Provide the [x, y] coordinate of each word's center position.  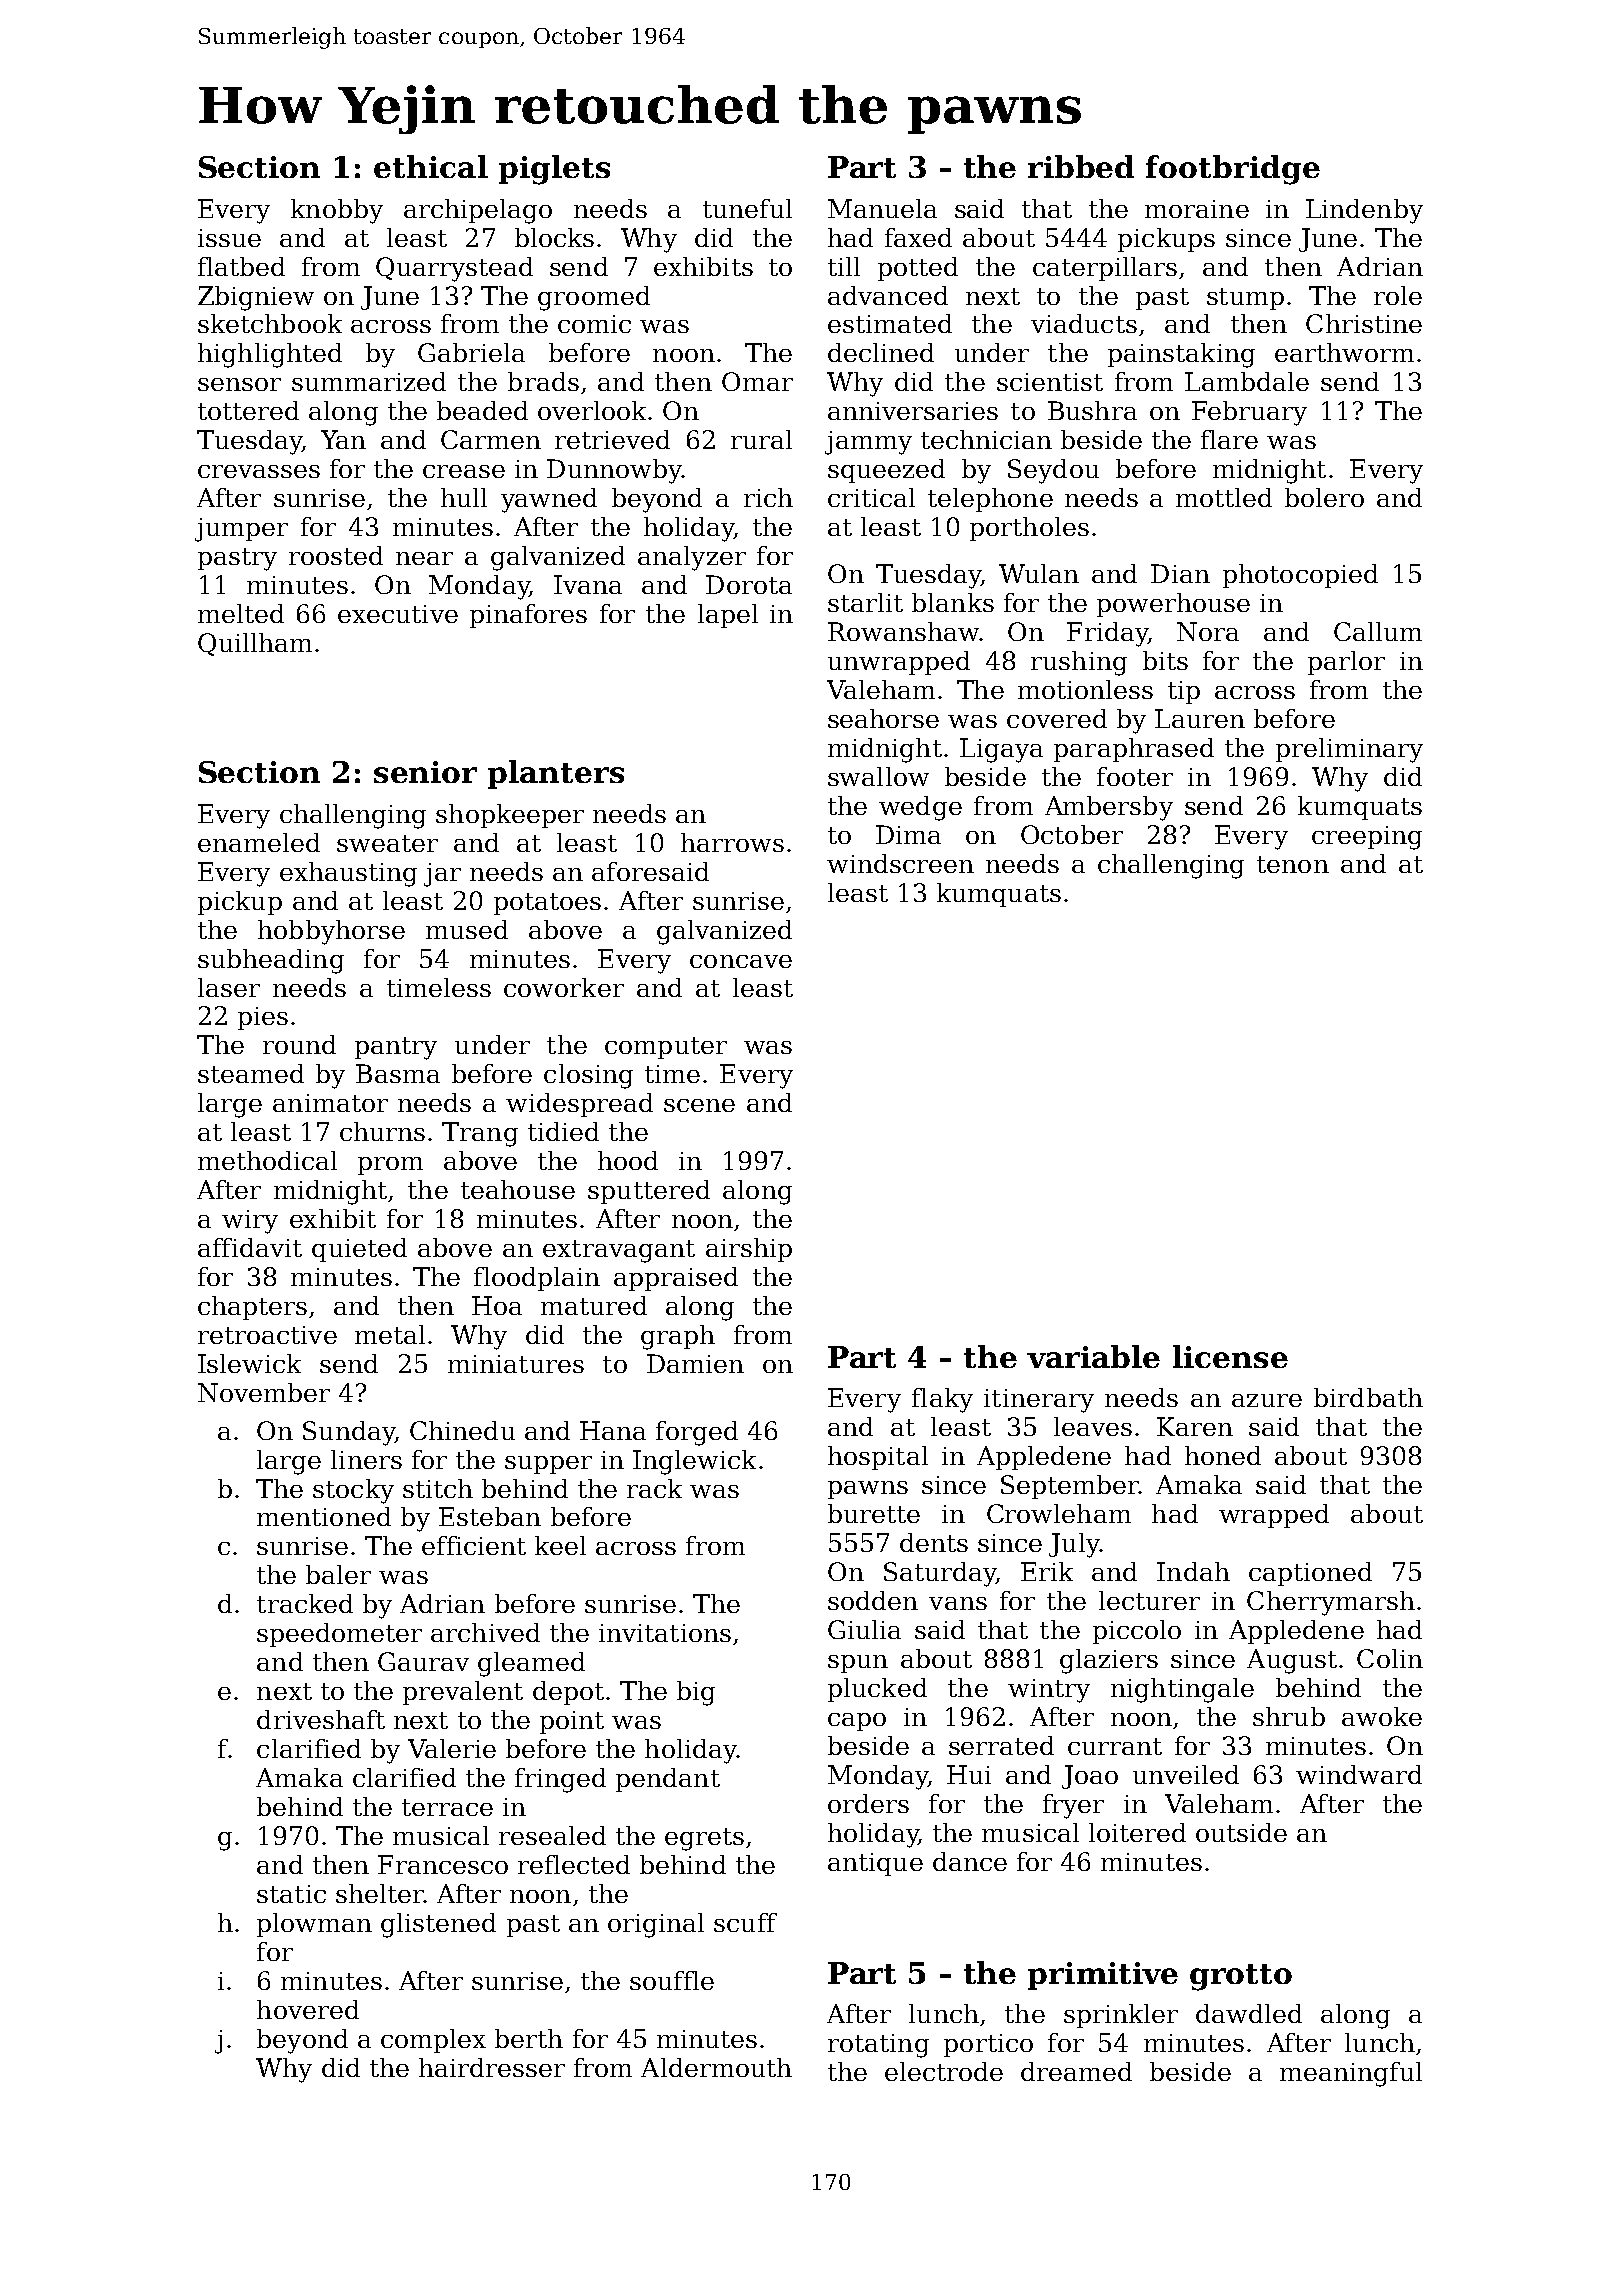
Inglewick [694, 1462]
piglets [554, 170]
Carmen [491, 439]
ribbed [1081, 166]
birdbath [1368, 1397]
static [291, 1894]
